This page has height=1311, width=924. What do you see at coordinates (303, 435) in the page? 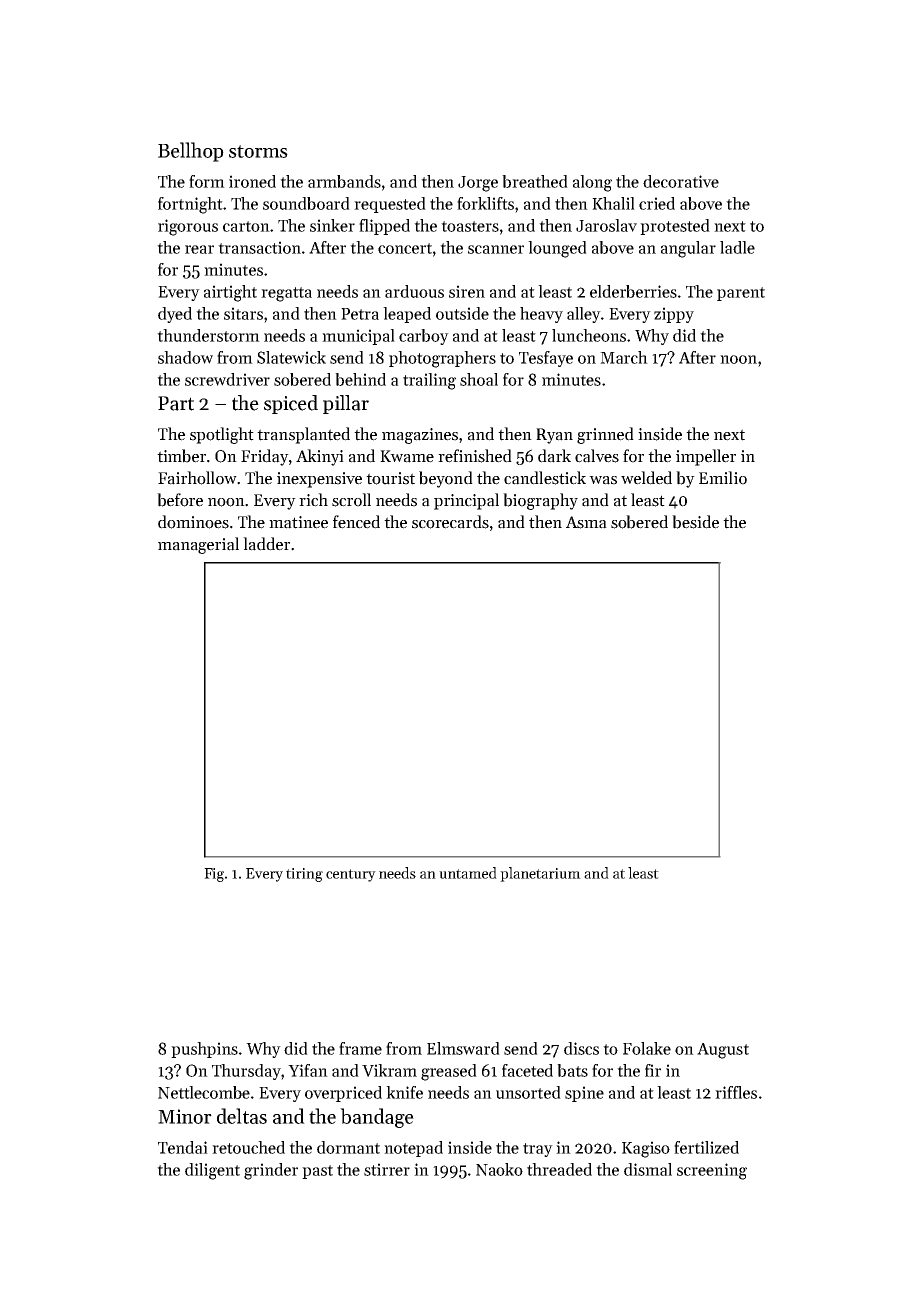
I see `transplanted` at bounding box center [303, 435].
